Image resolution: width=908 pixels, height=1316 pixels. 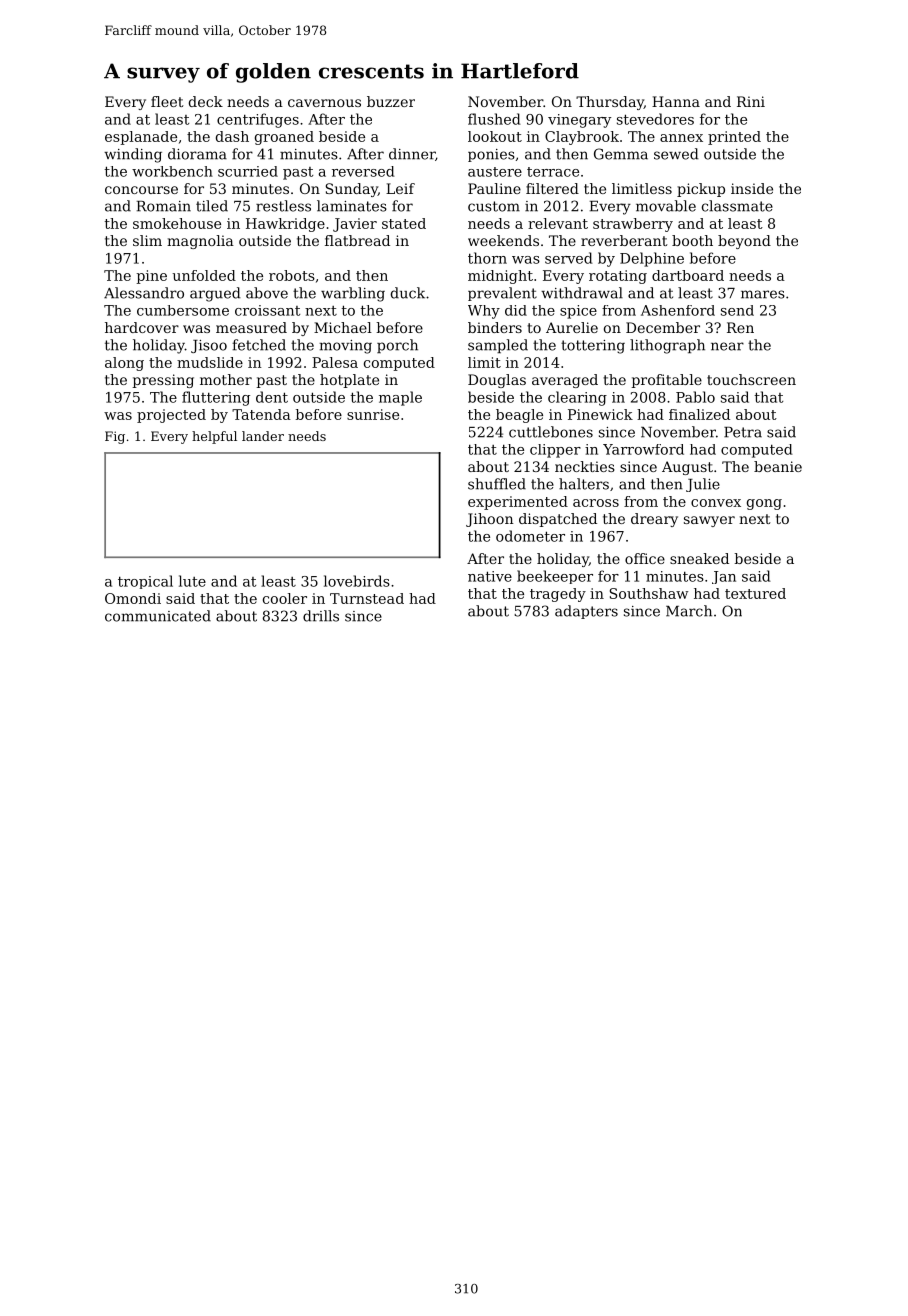 I want to click on finalized, so click(x=699, y=414).
